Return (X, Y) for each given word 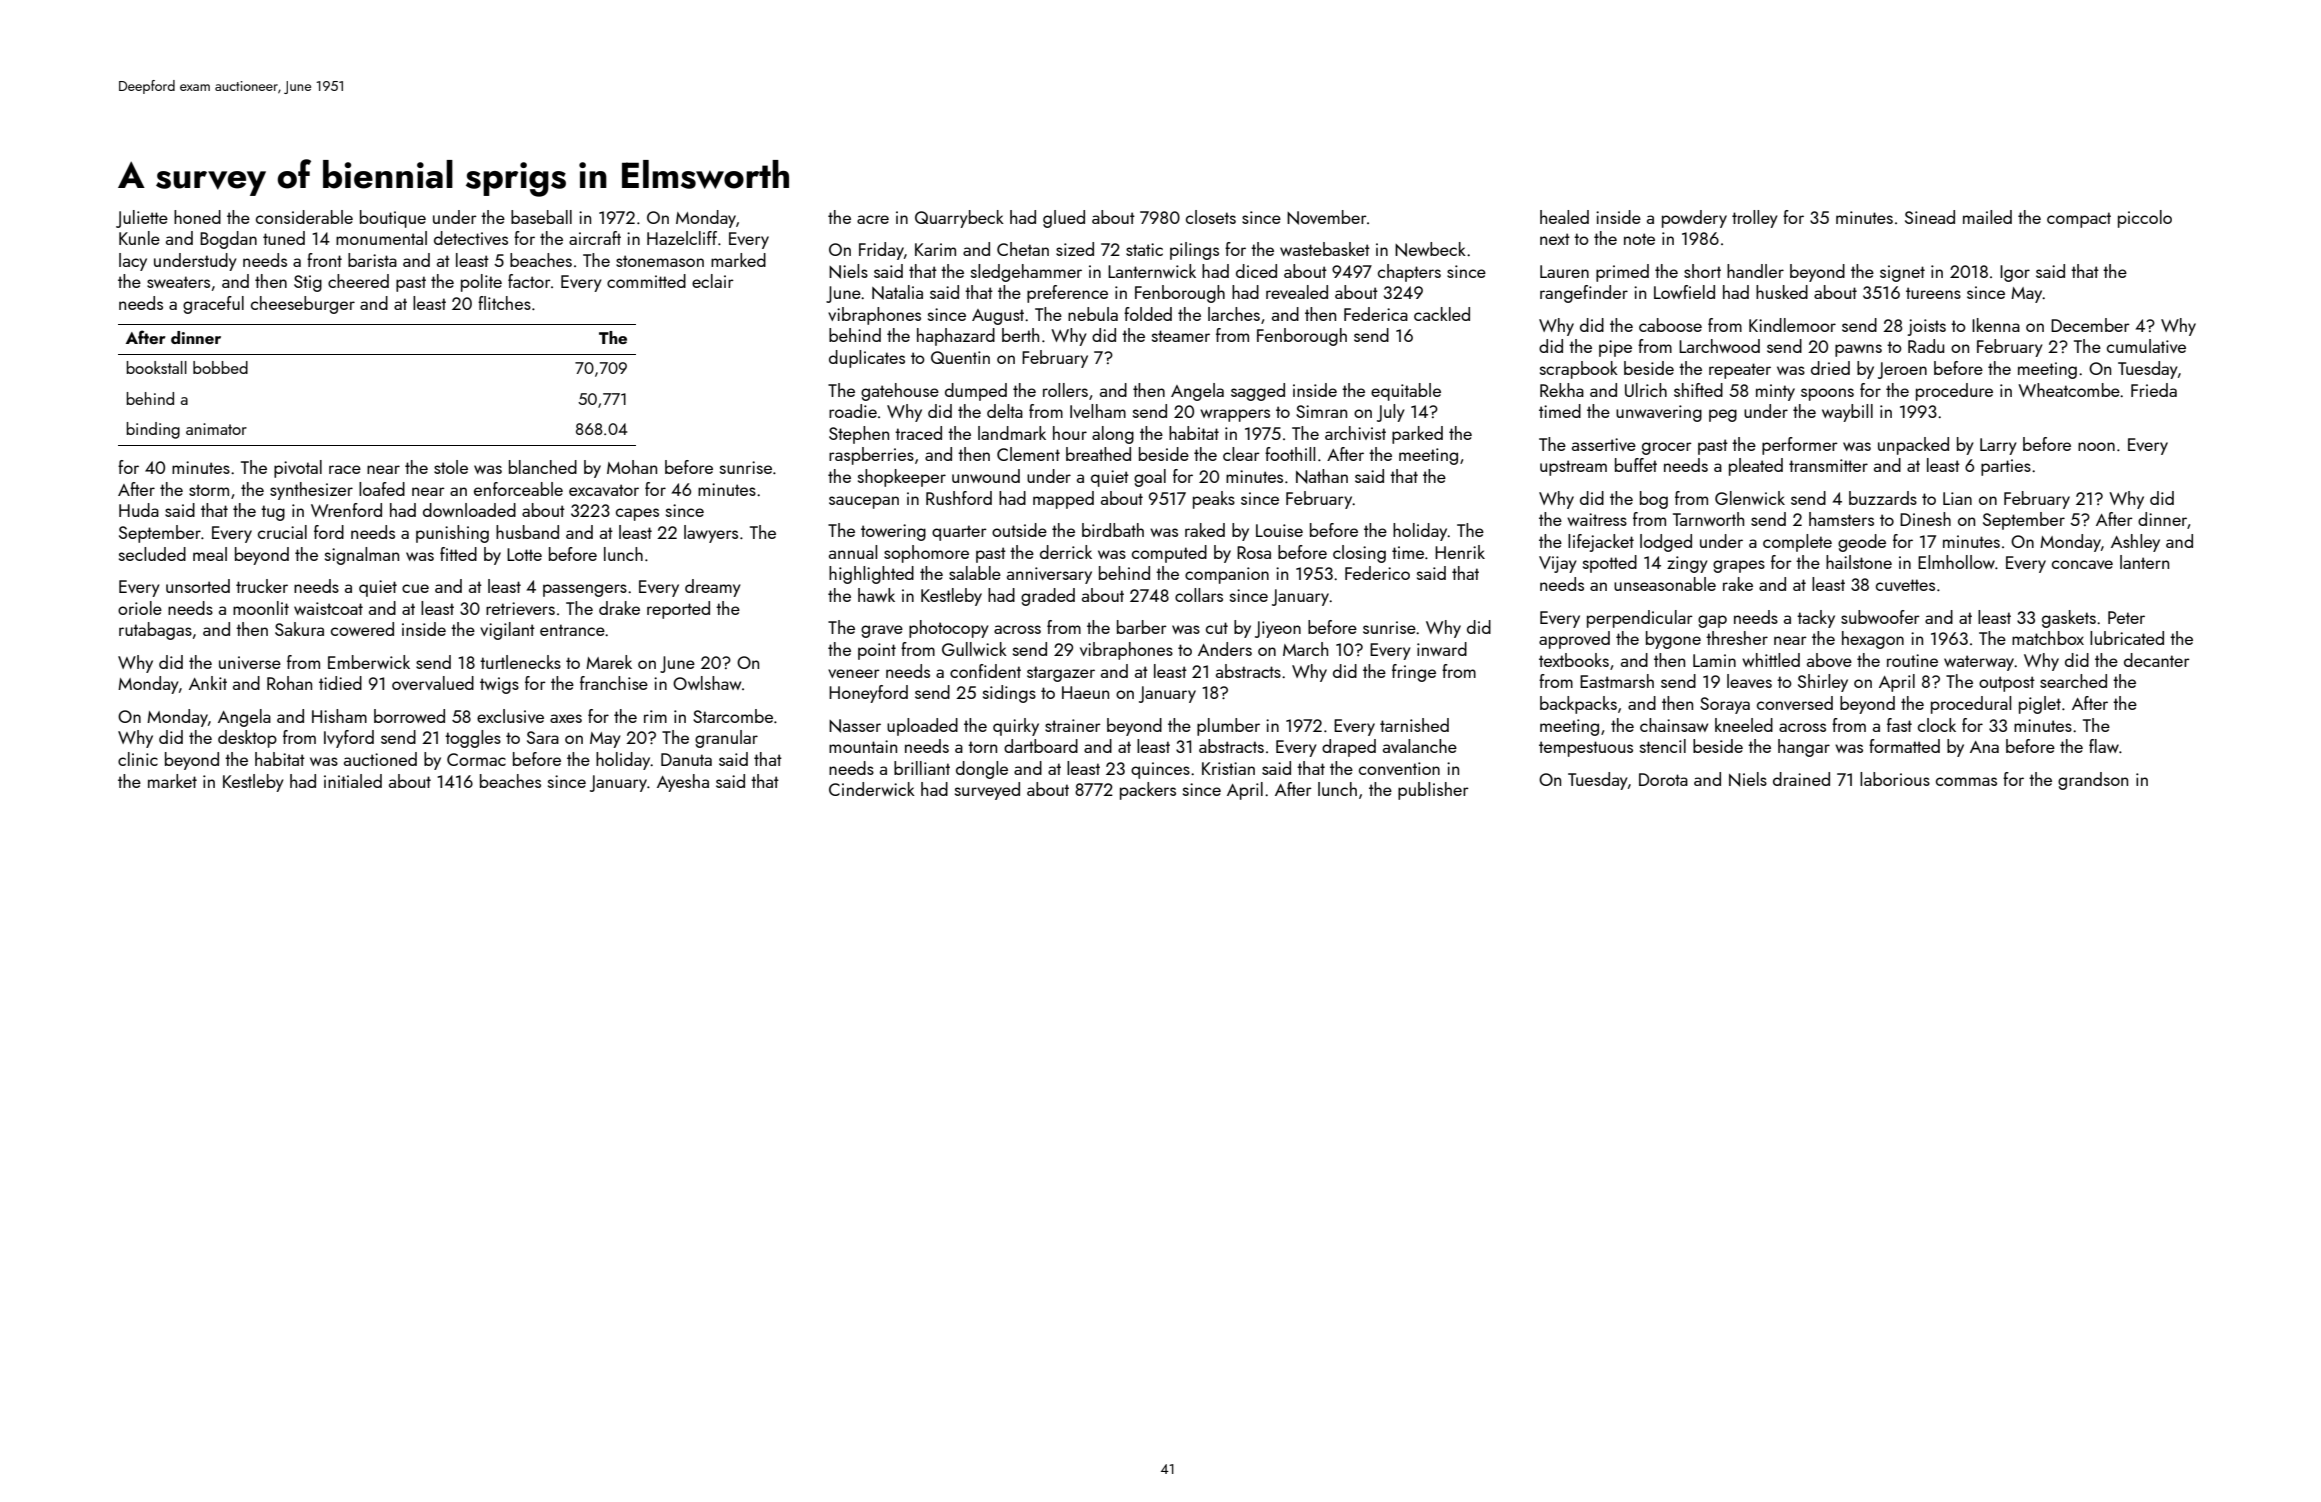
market (172, 781)
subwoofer (1880, 617)
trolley (1755, 219)
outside (1019, 530)
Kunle (139, 238)
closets (1211, 217)
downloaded (469, 510)
